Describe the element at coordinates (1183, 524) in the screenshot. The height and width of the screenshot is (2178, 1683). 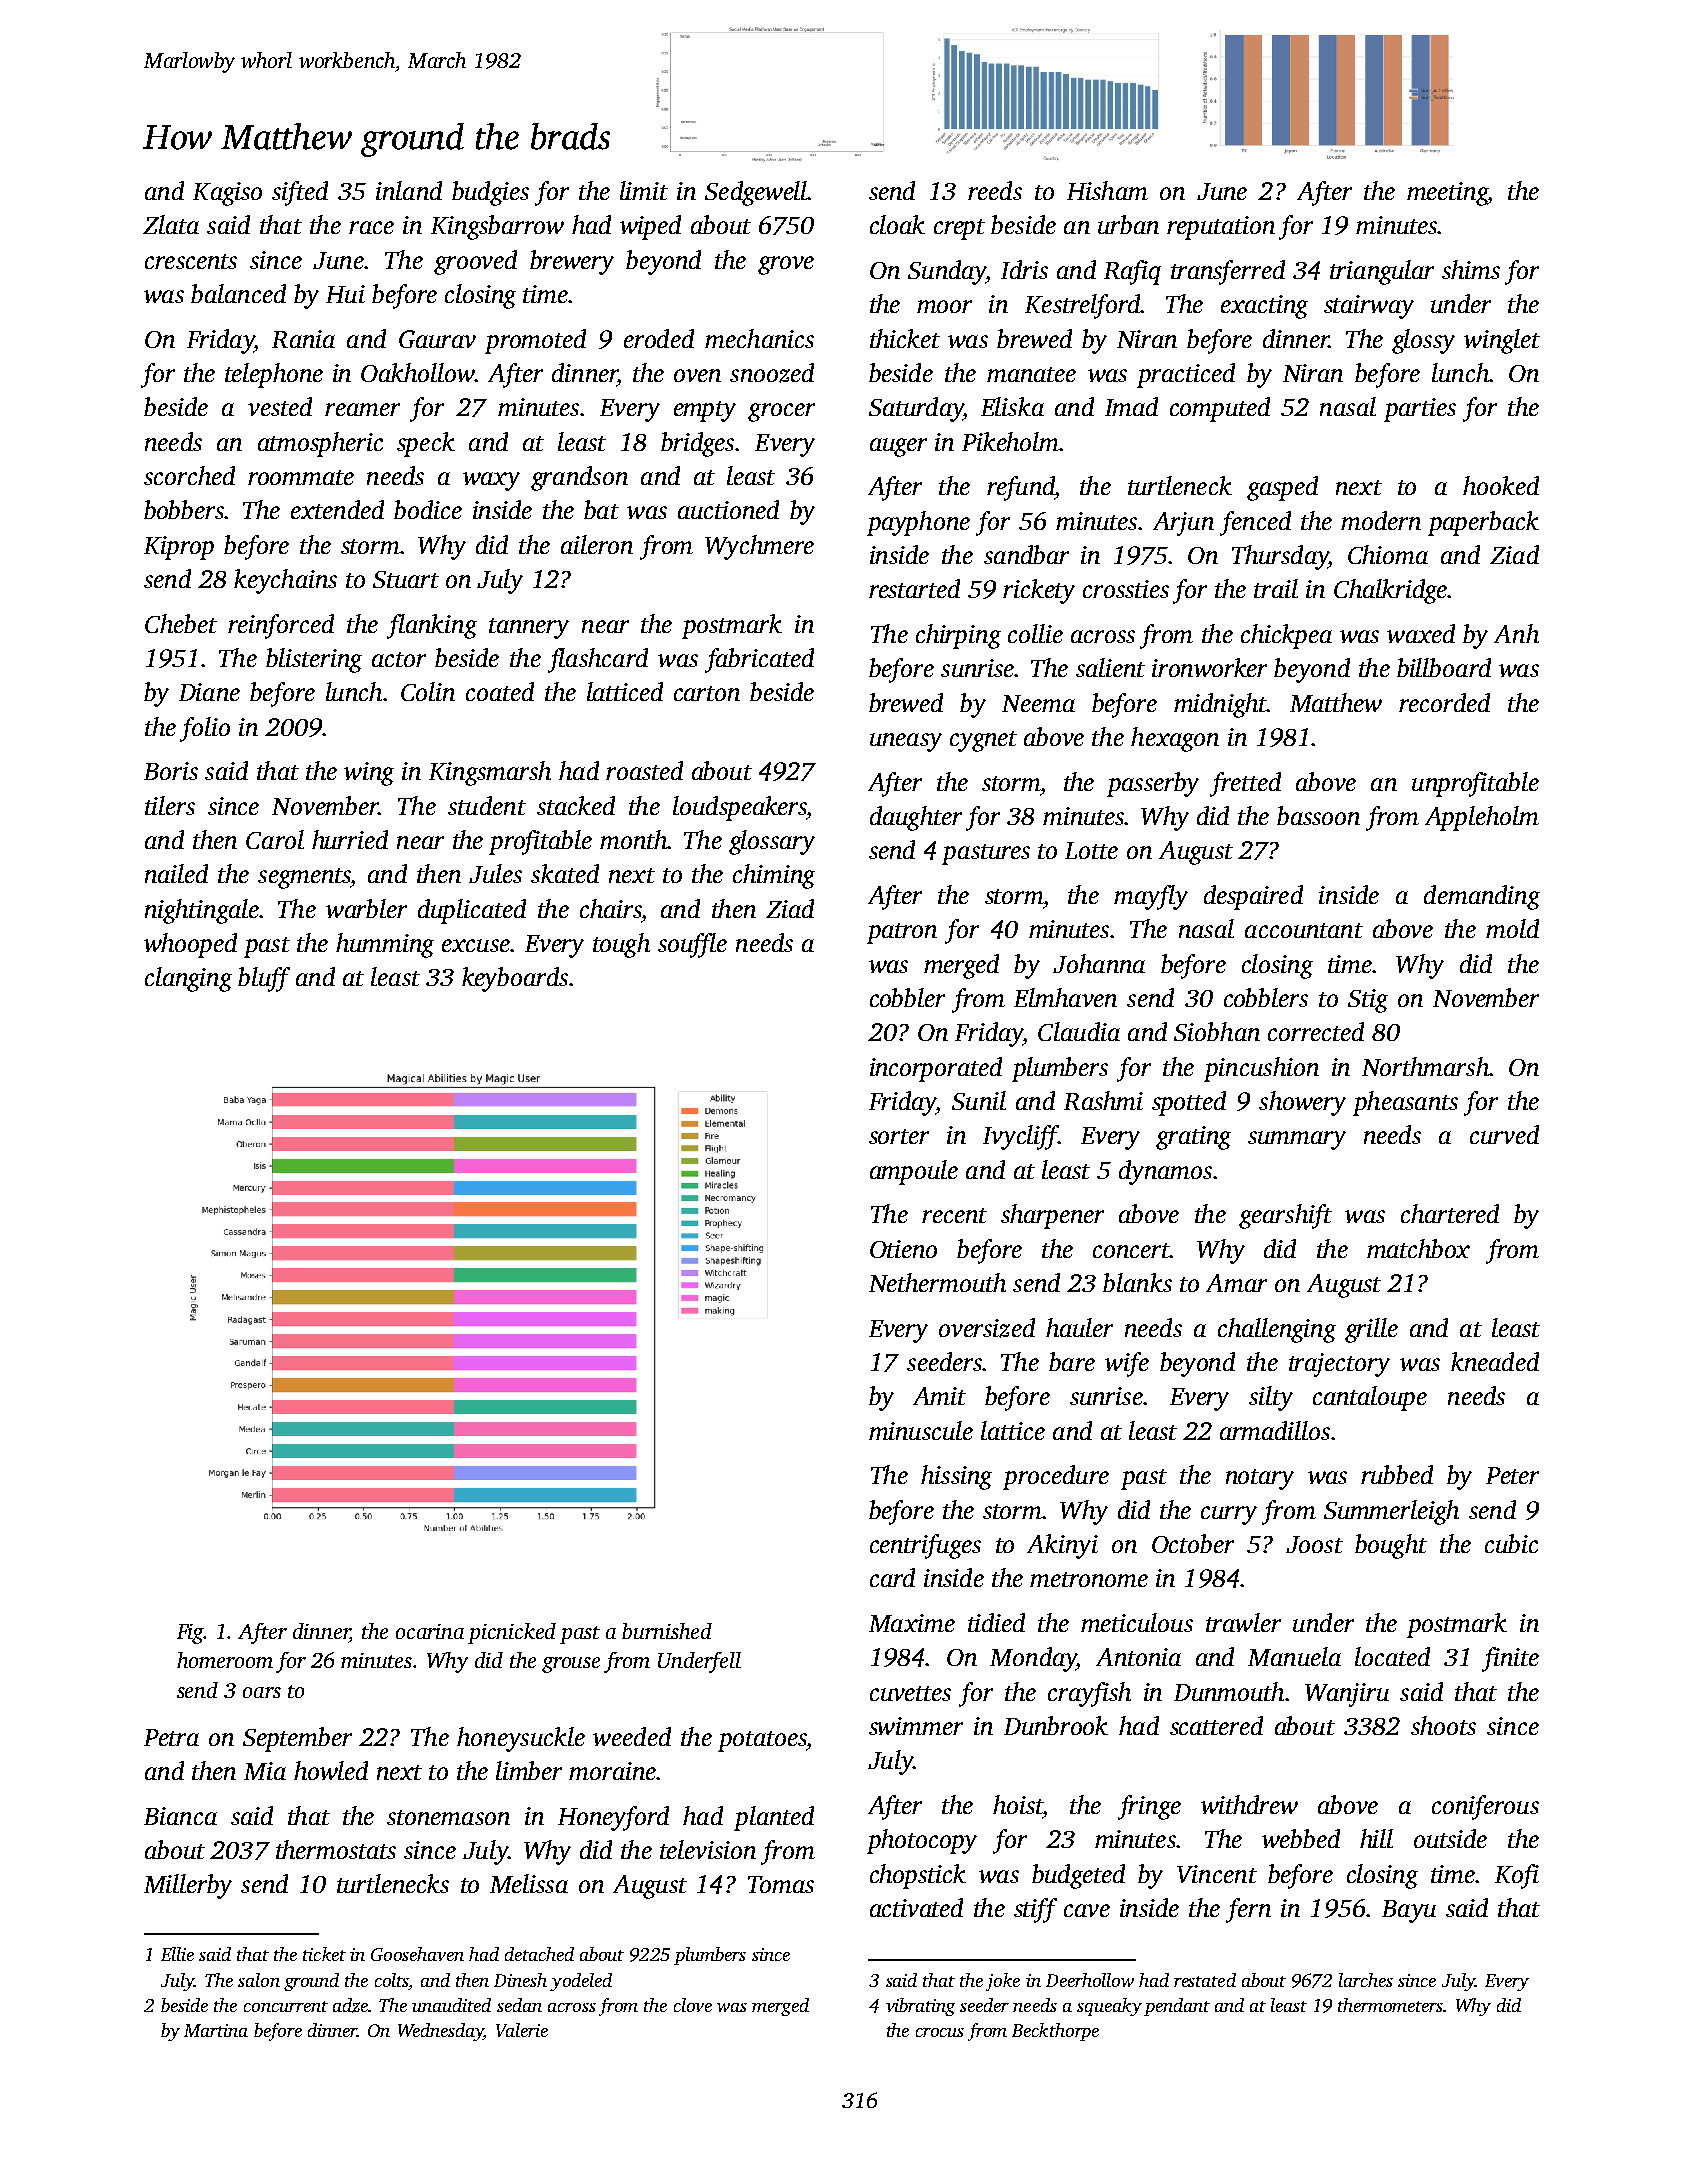
I see `Arjun` at that location.
